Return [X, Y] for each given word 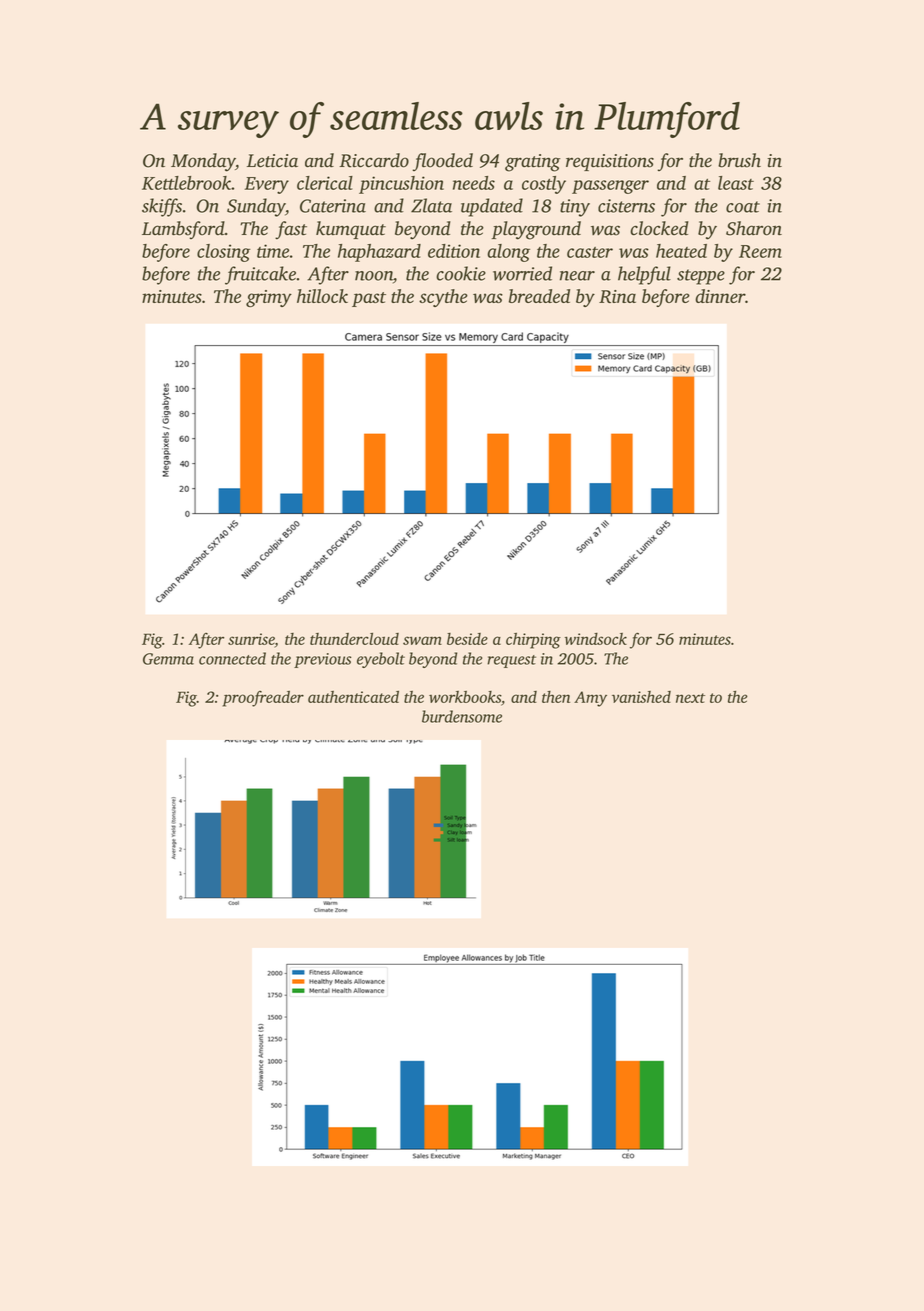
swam [422, 640]
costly [544, 185]
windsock [596, 639]
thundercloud [354, 639]
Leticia [272, 161]
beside [467, 639]
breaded [539, 296]
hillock [322, 296]
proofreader [263, 699]
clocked [659, 228]
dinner [720, 296]
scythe [443, 298]
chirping [533, 641]
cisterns [626, 206]
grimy [269, 298]
